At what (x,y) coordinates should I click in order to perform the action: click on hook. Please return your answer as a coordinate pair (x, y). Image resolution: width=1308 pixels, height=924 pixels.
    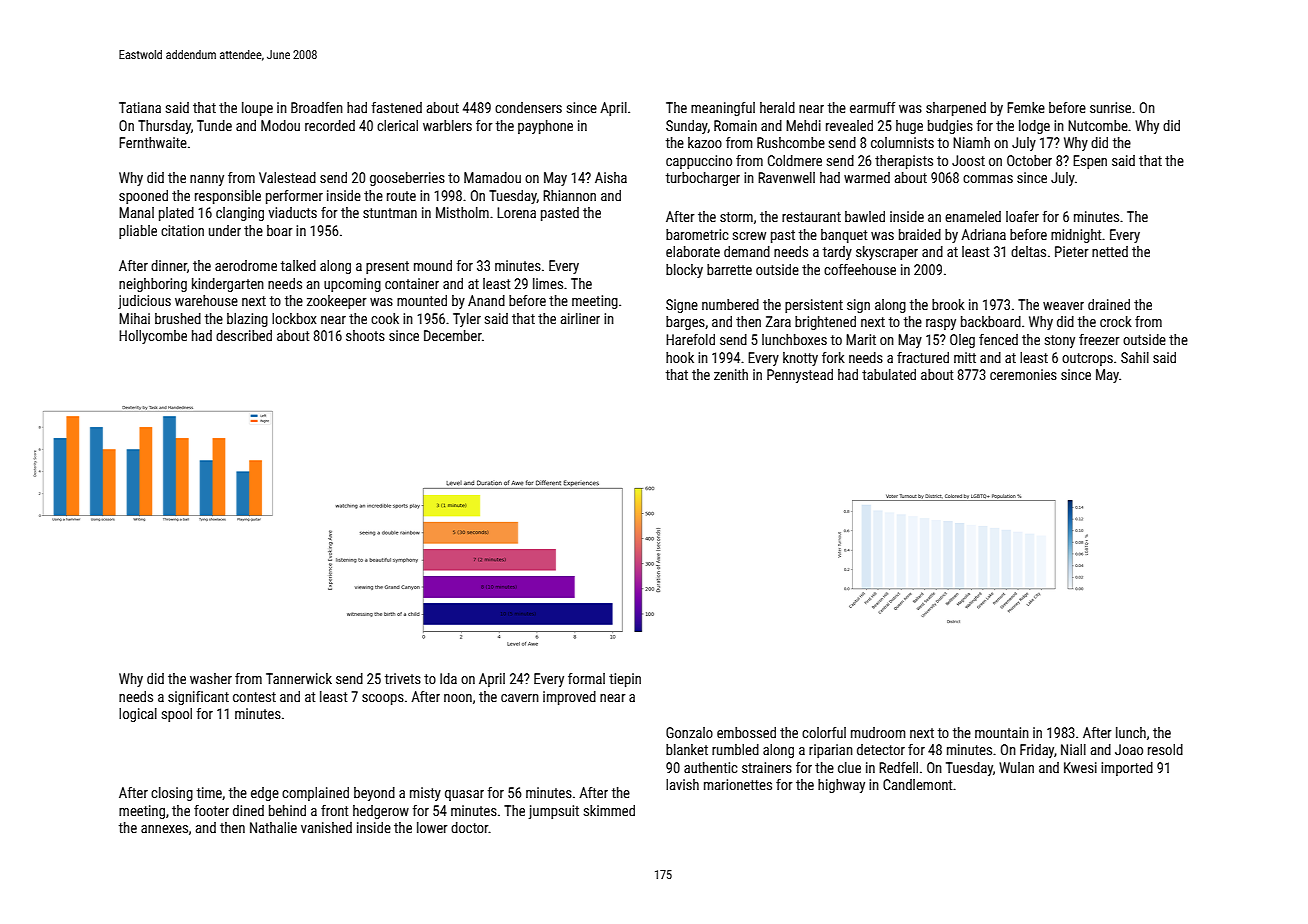
    Looking at the image, I should click on (680, 357).
